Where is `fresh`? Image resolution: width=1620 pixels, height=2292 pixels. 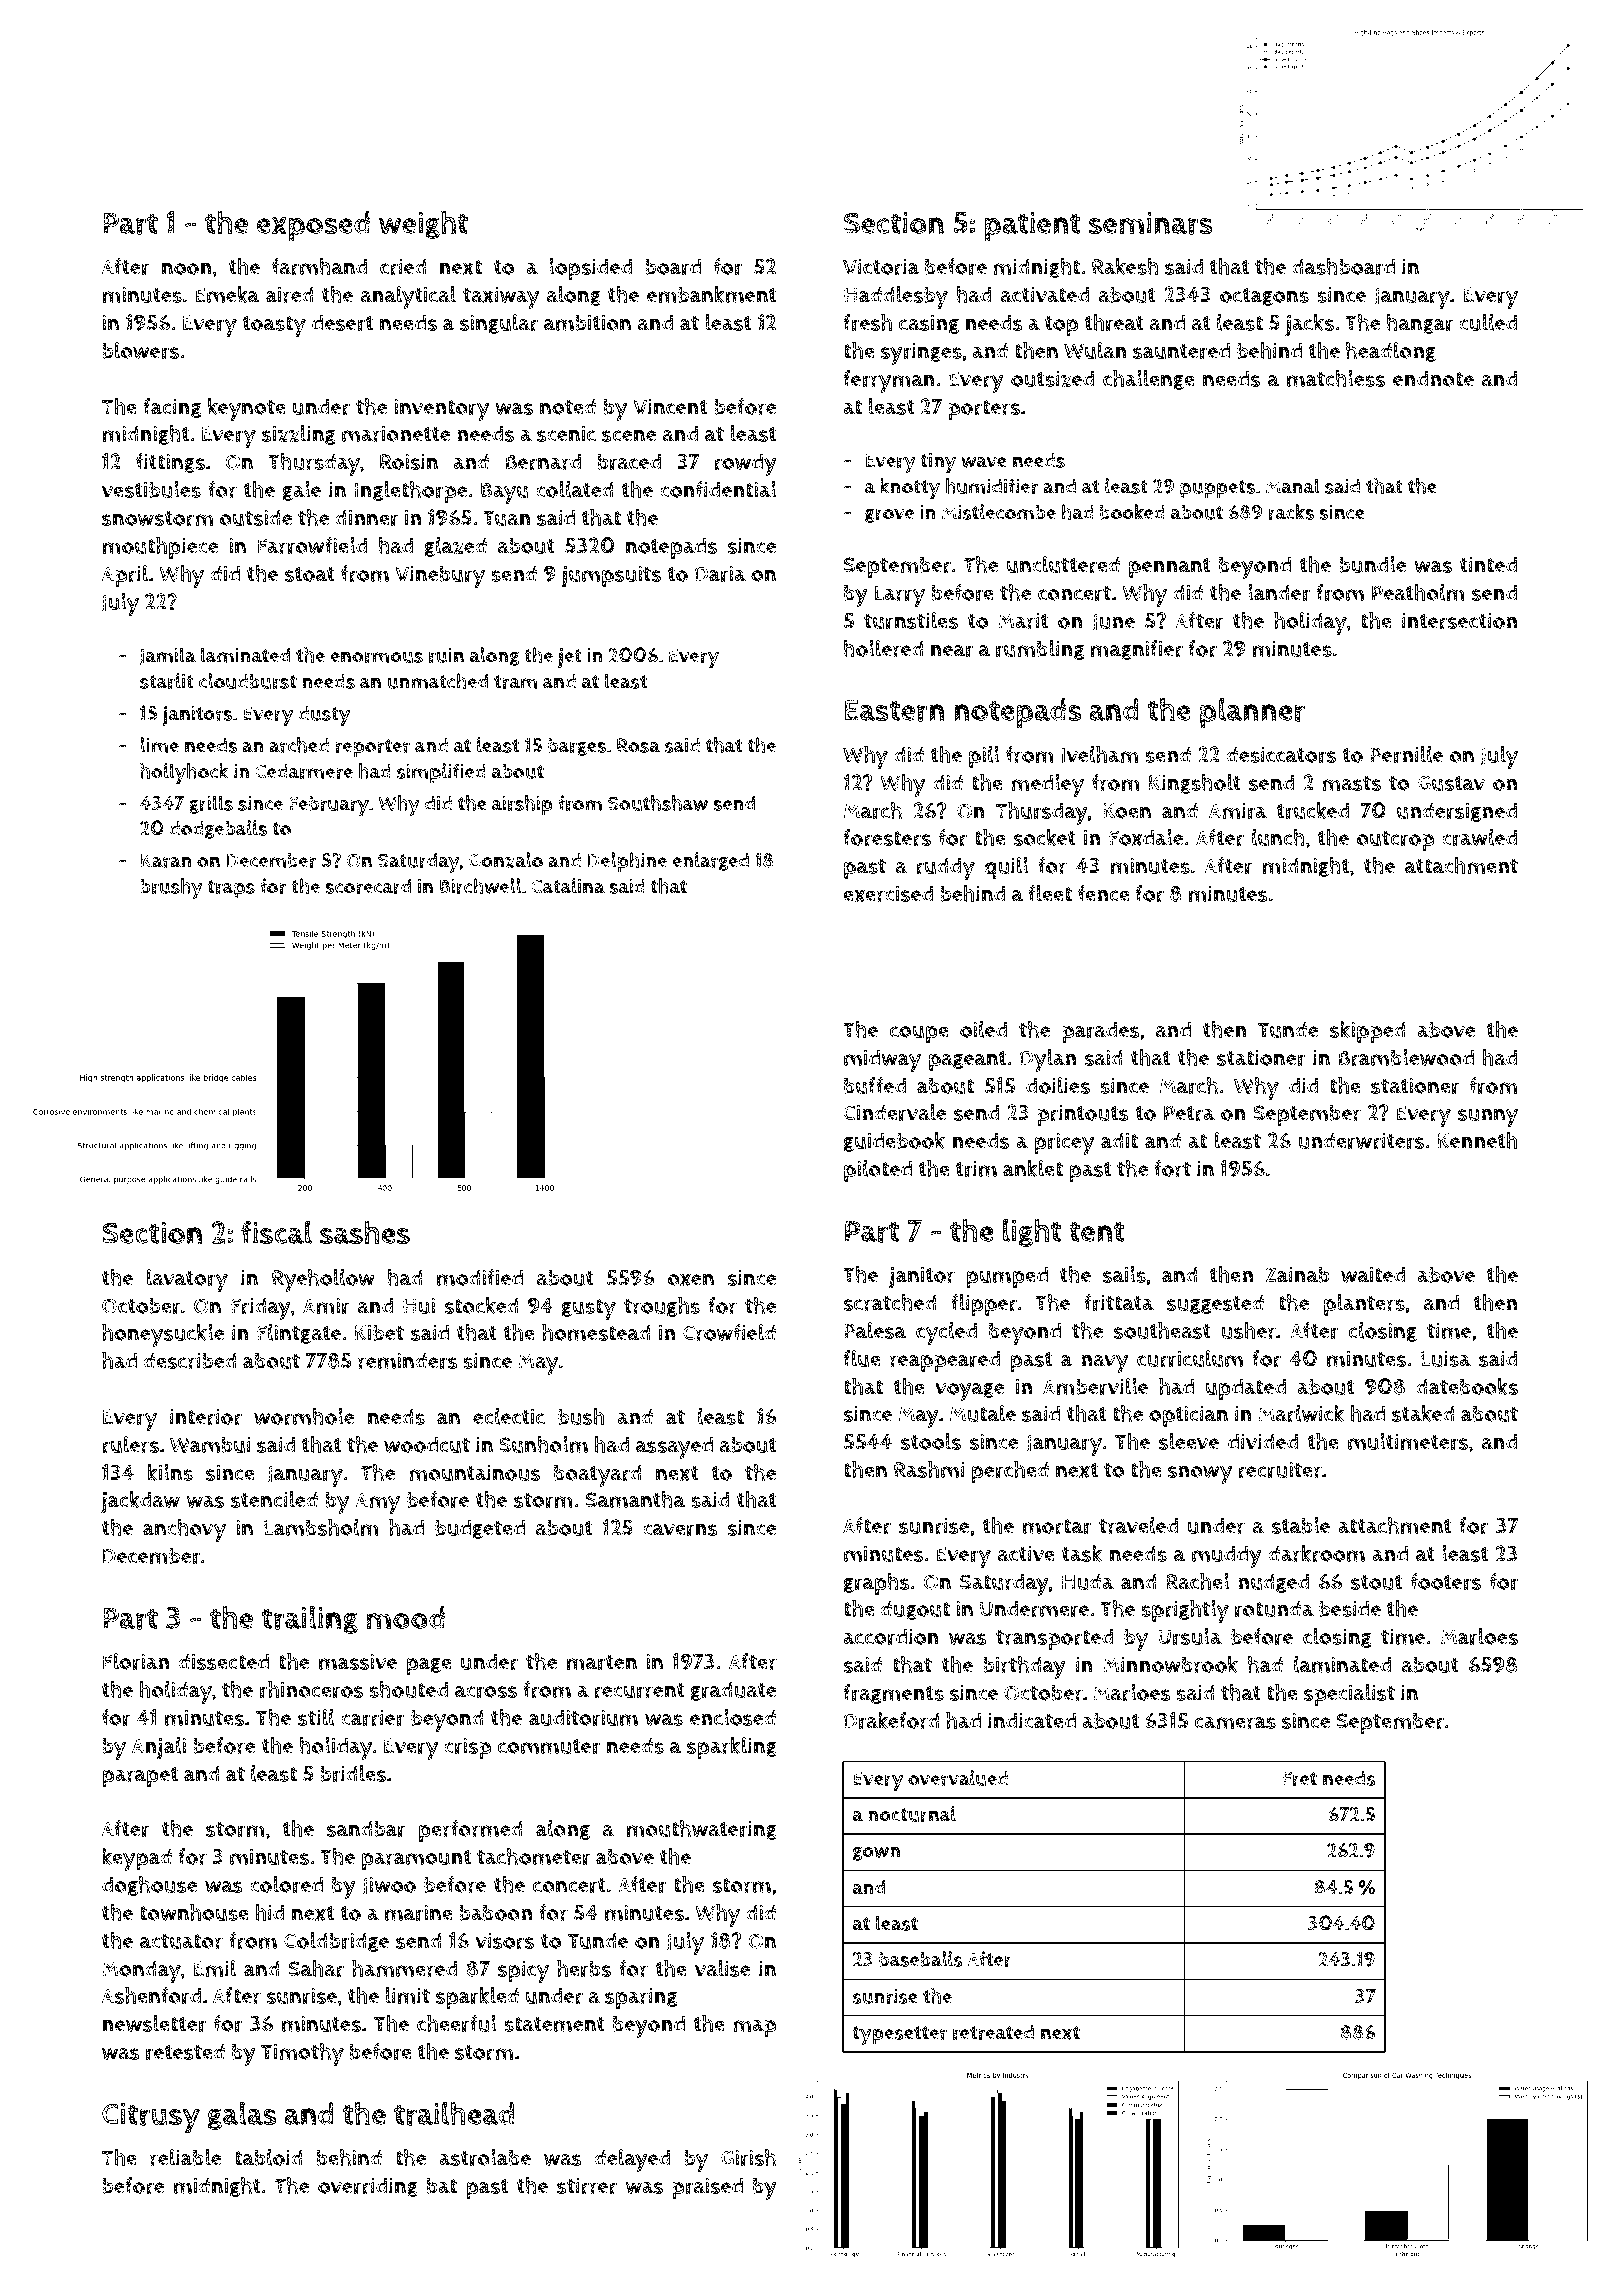
fresh is located at coordinates (867, 322).
